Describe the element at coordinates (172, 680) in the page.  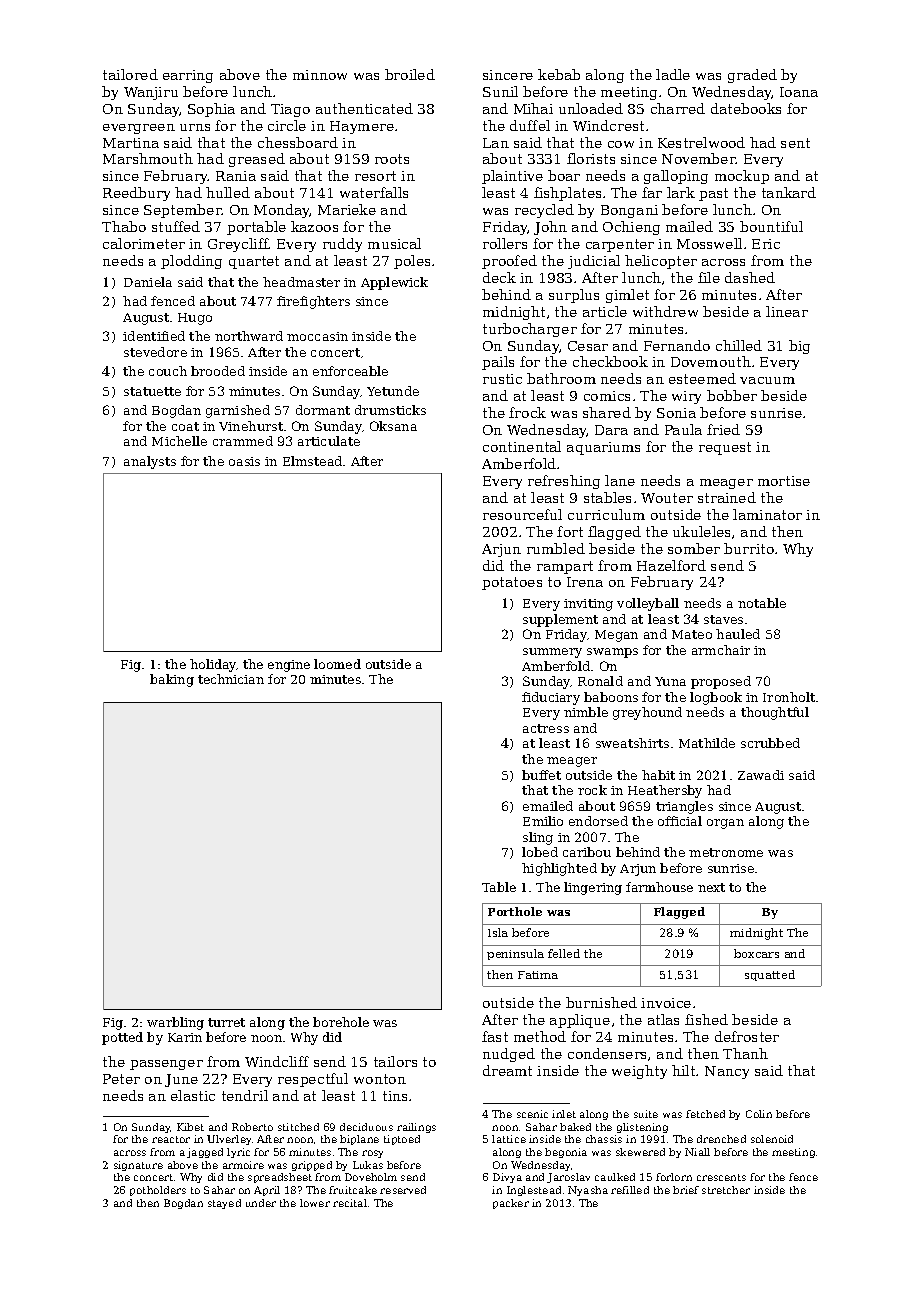
I see `baking` at that location.
